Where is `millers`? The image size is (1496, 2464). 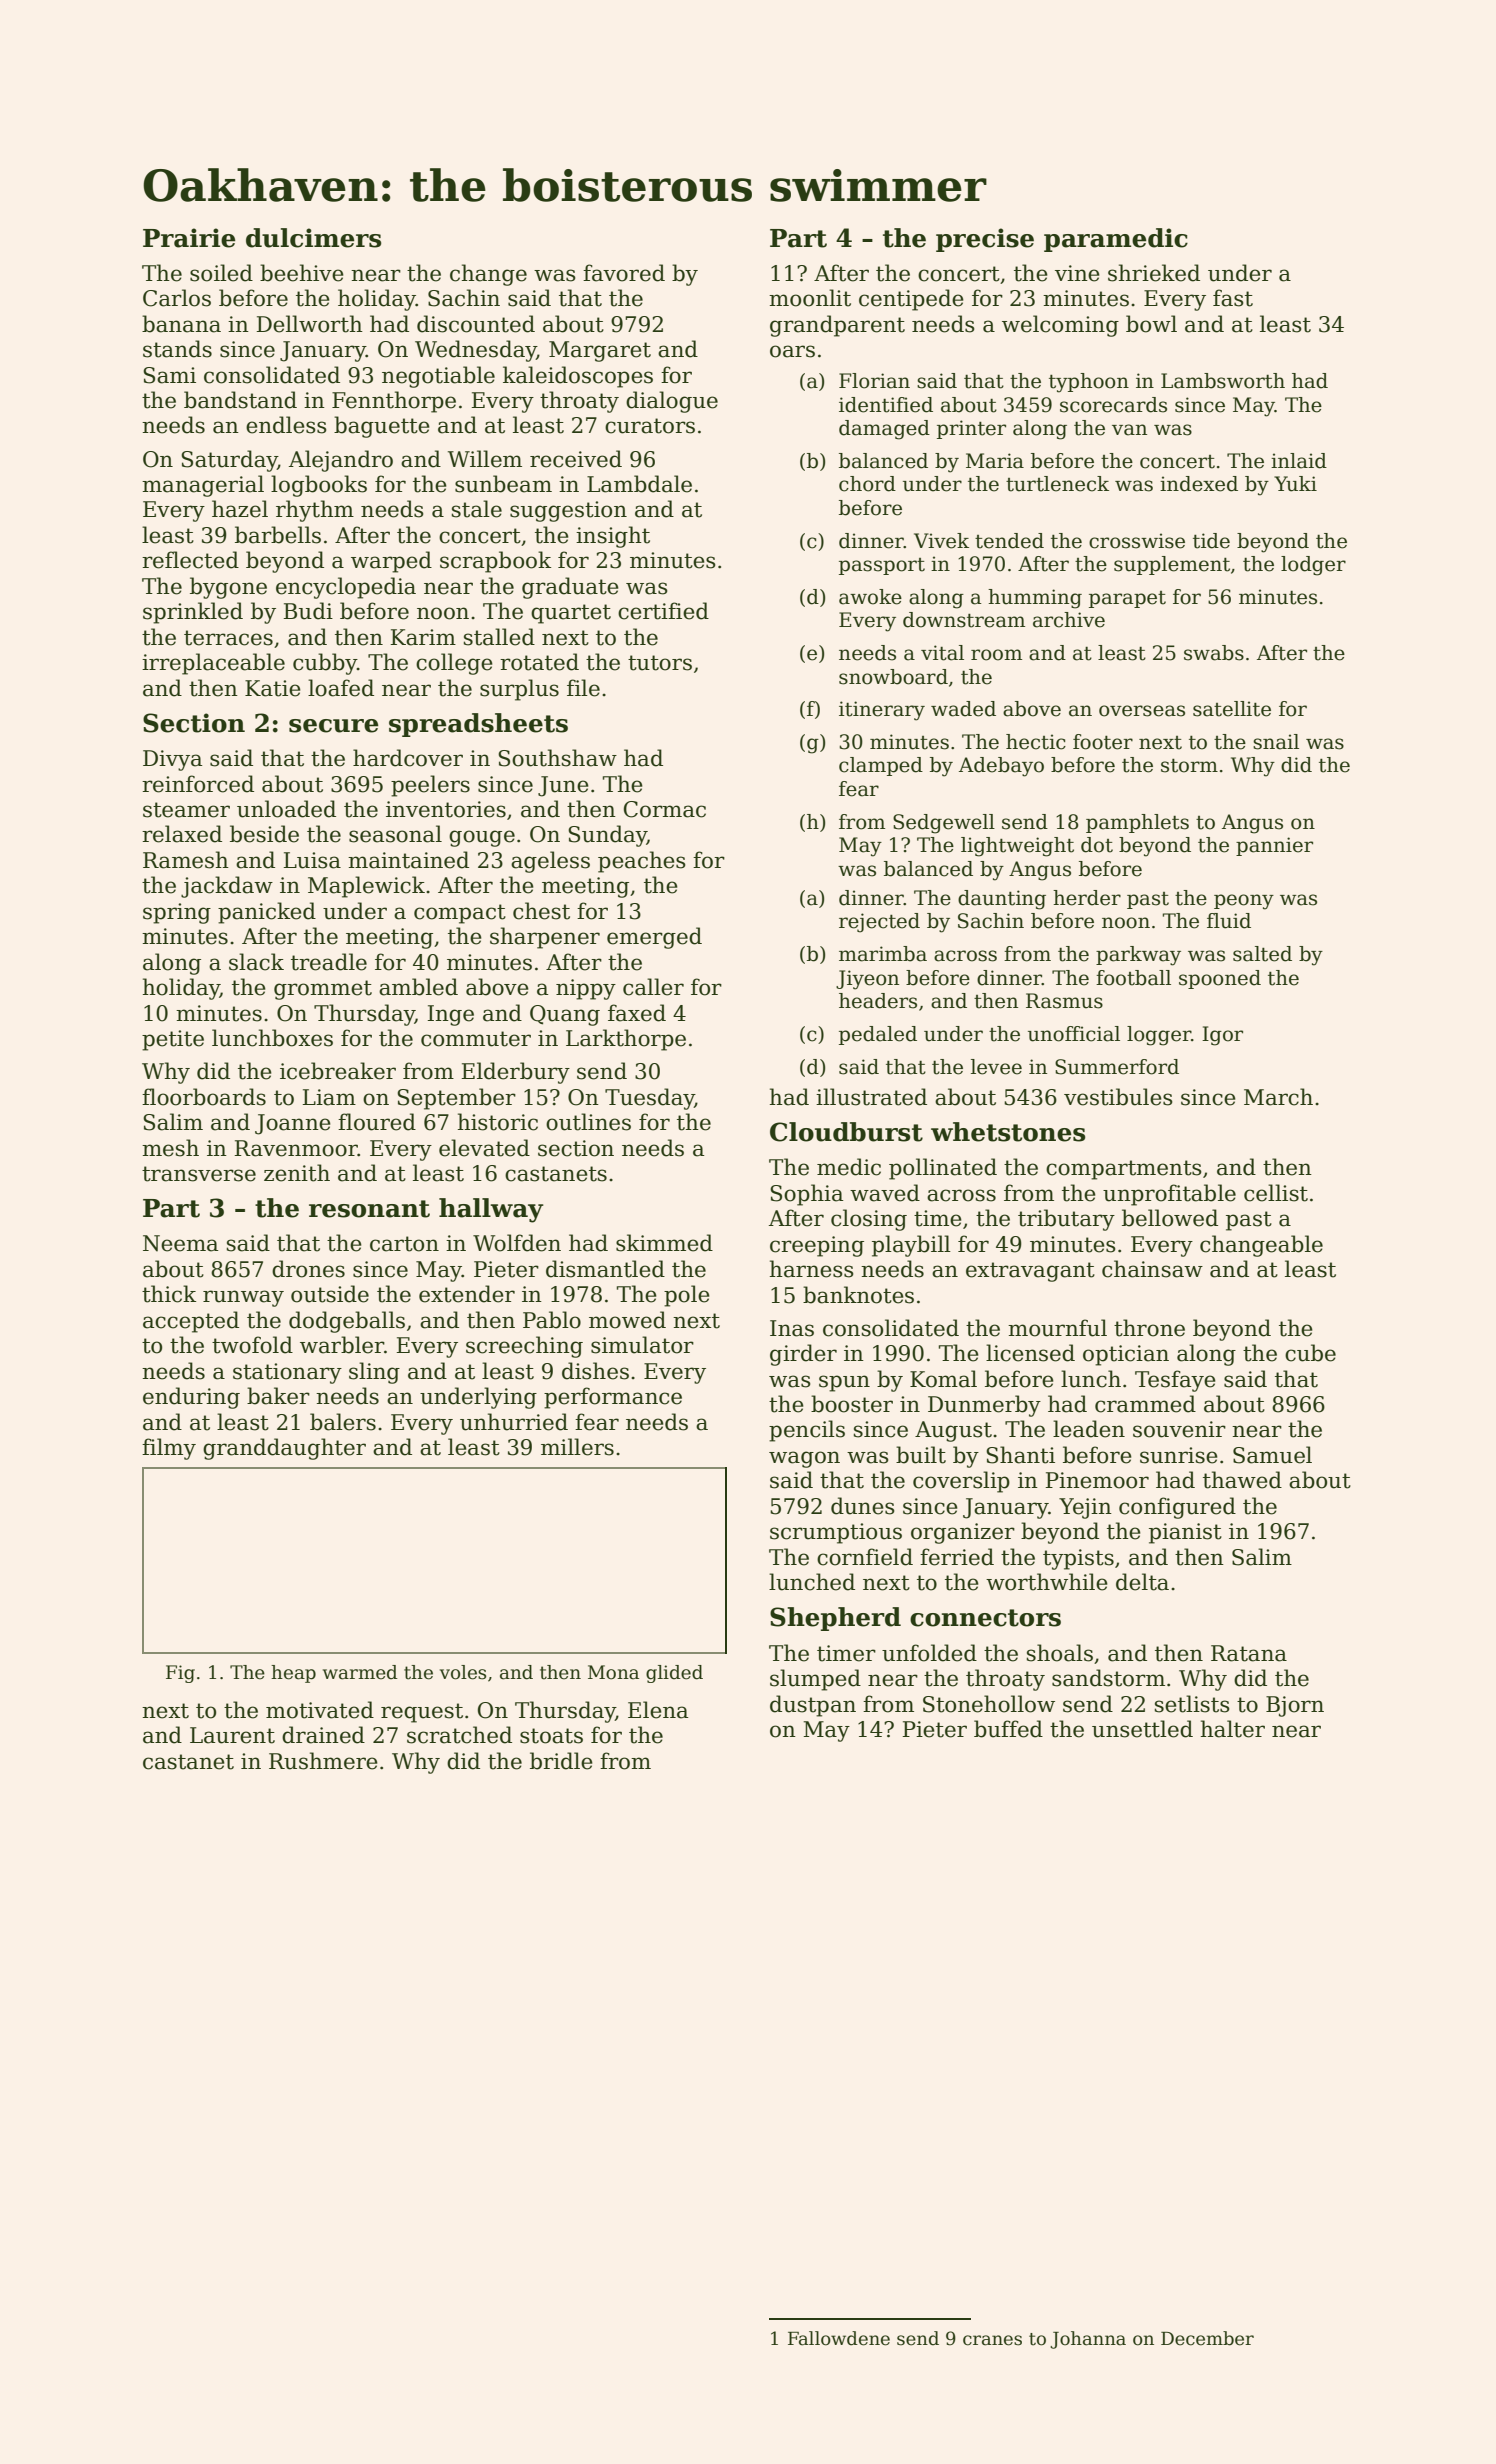 millers is located at coordinates (577, 1447).
